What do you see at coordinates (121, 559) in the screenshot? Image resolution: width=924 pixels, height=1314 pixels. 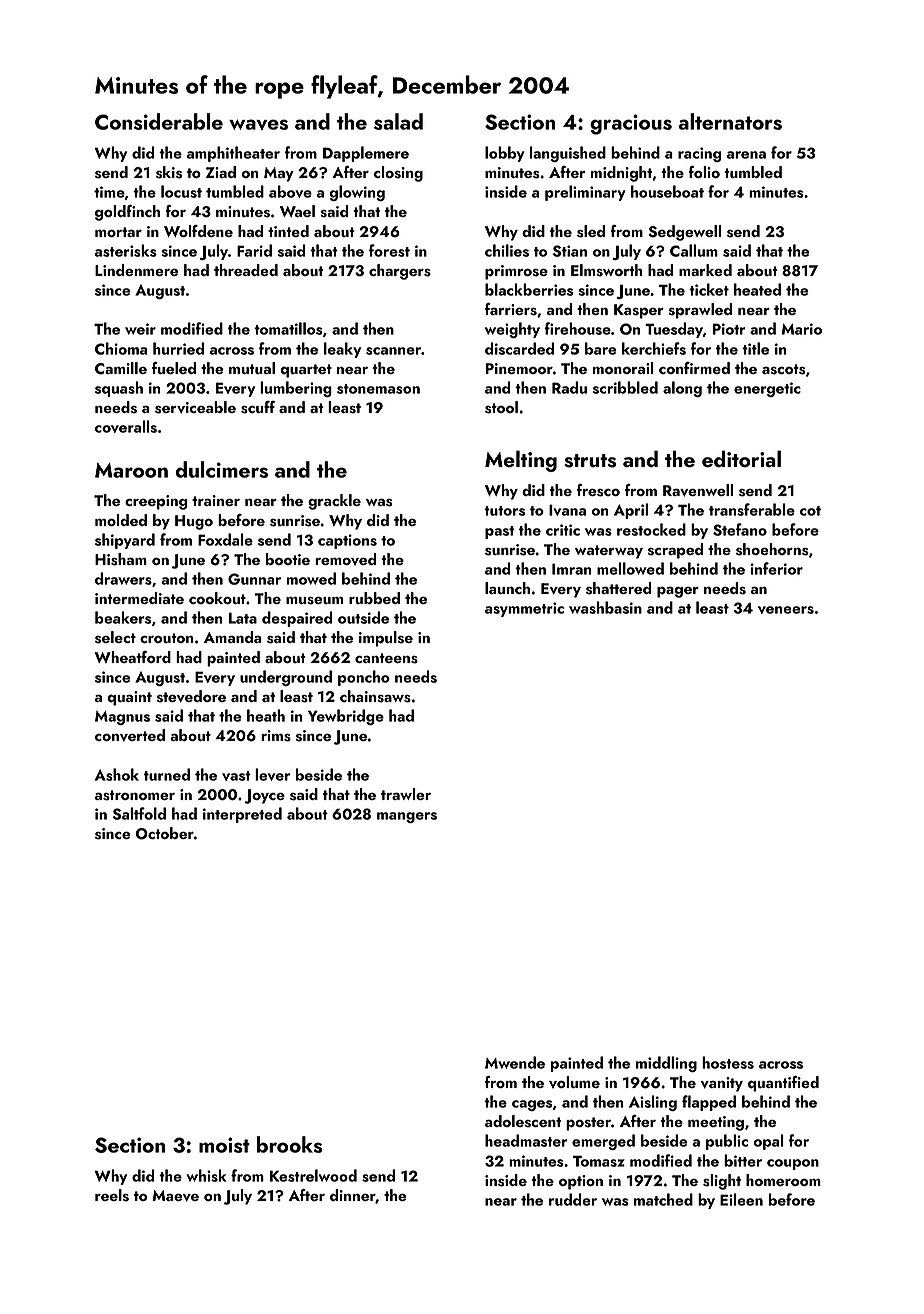 I see `Hisham` at bounding box center [121, 559].
